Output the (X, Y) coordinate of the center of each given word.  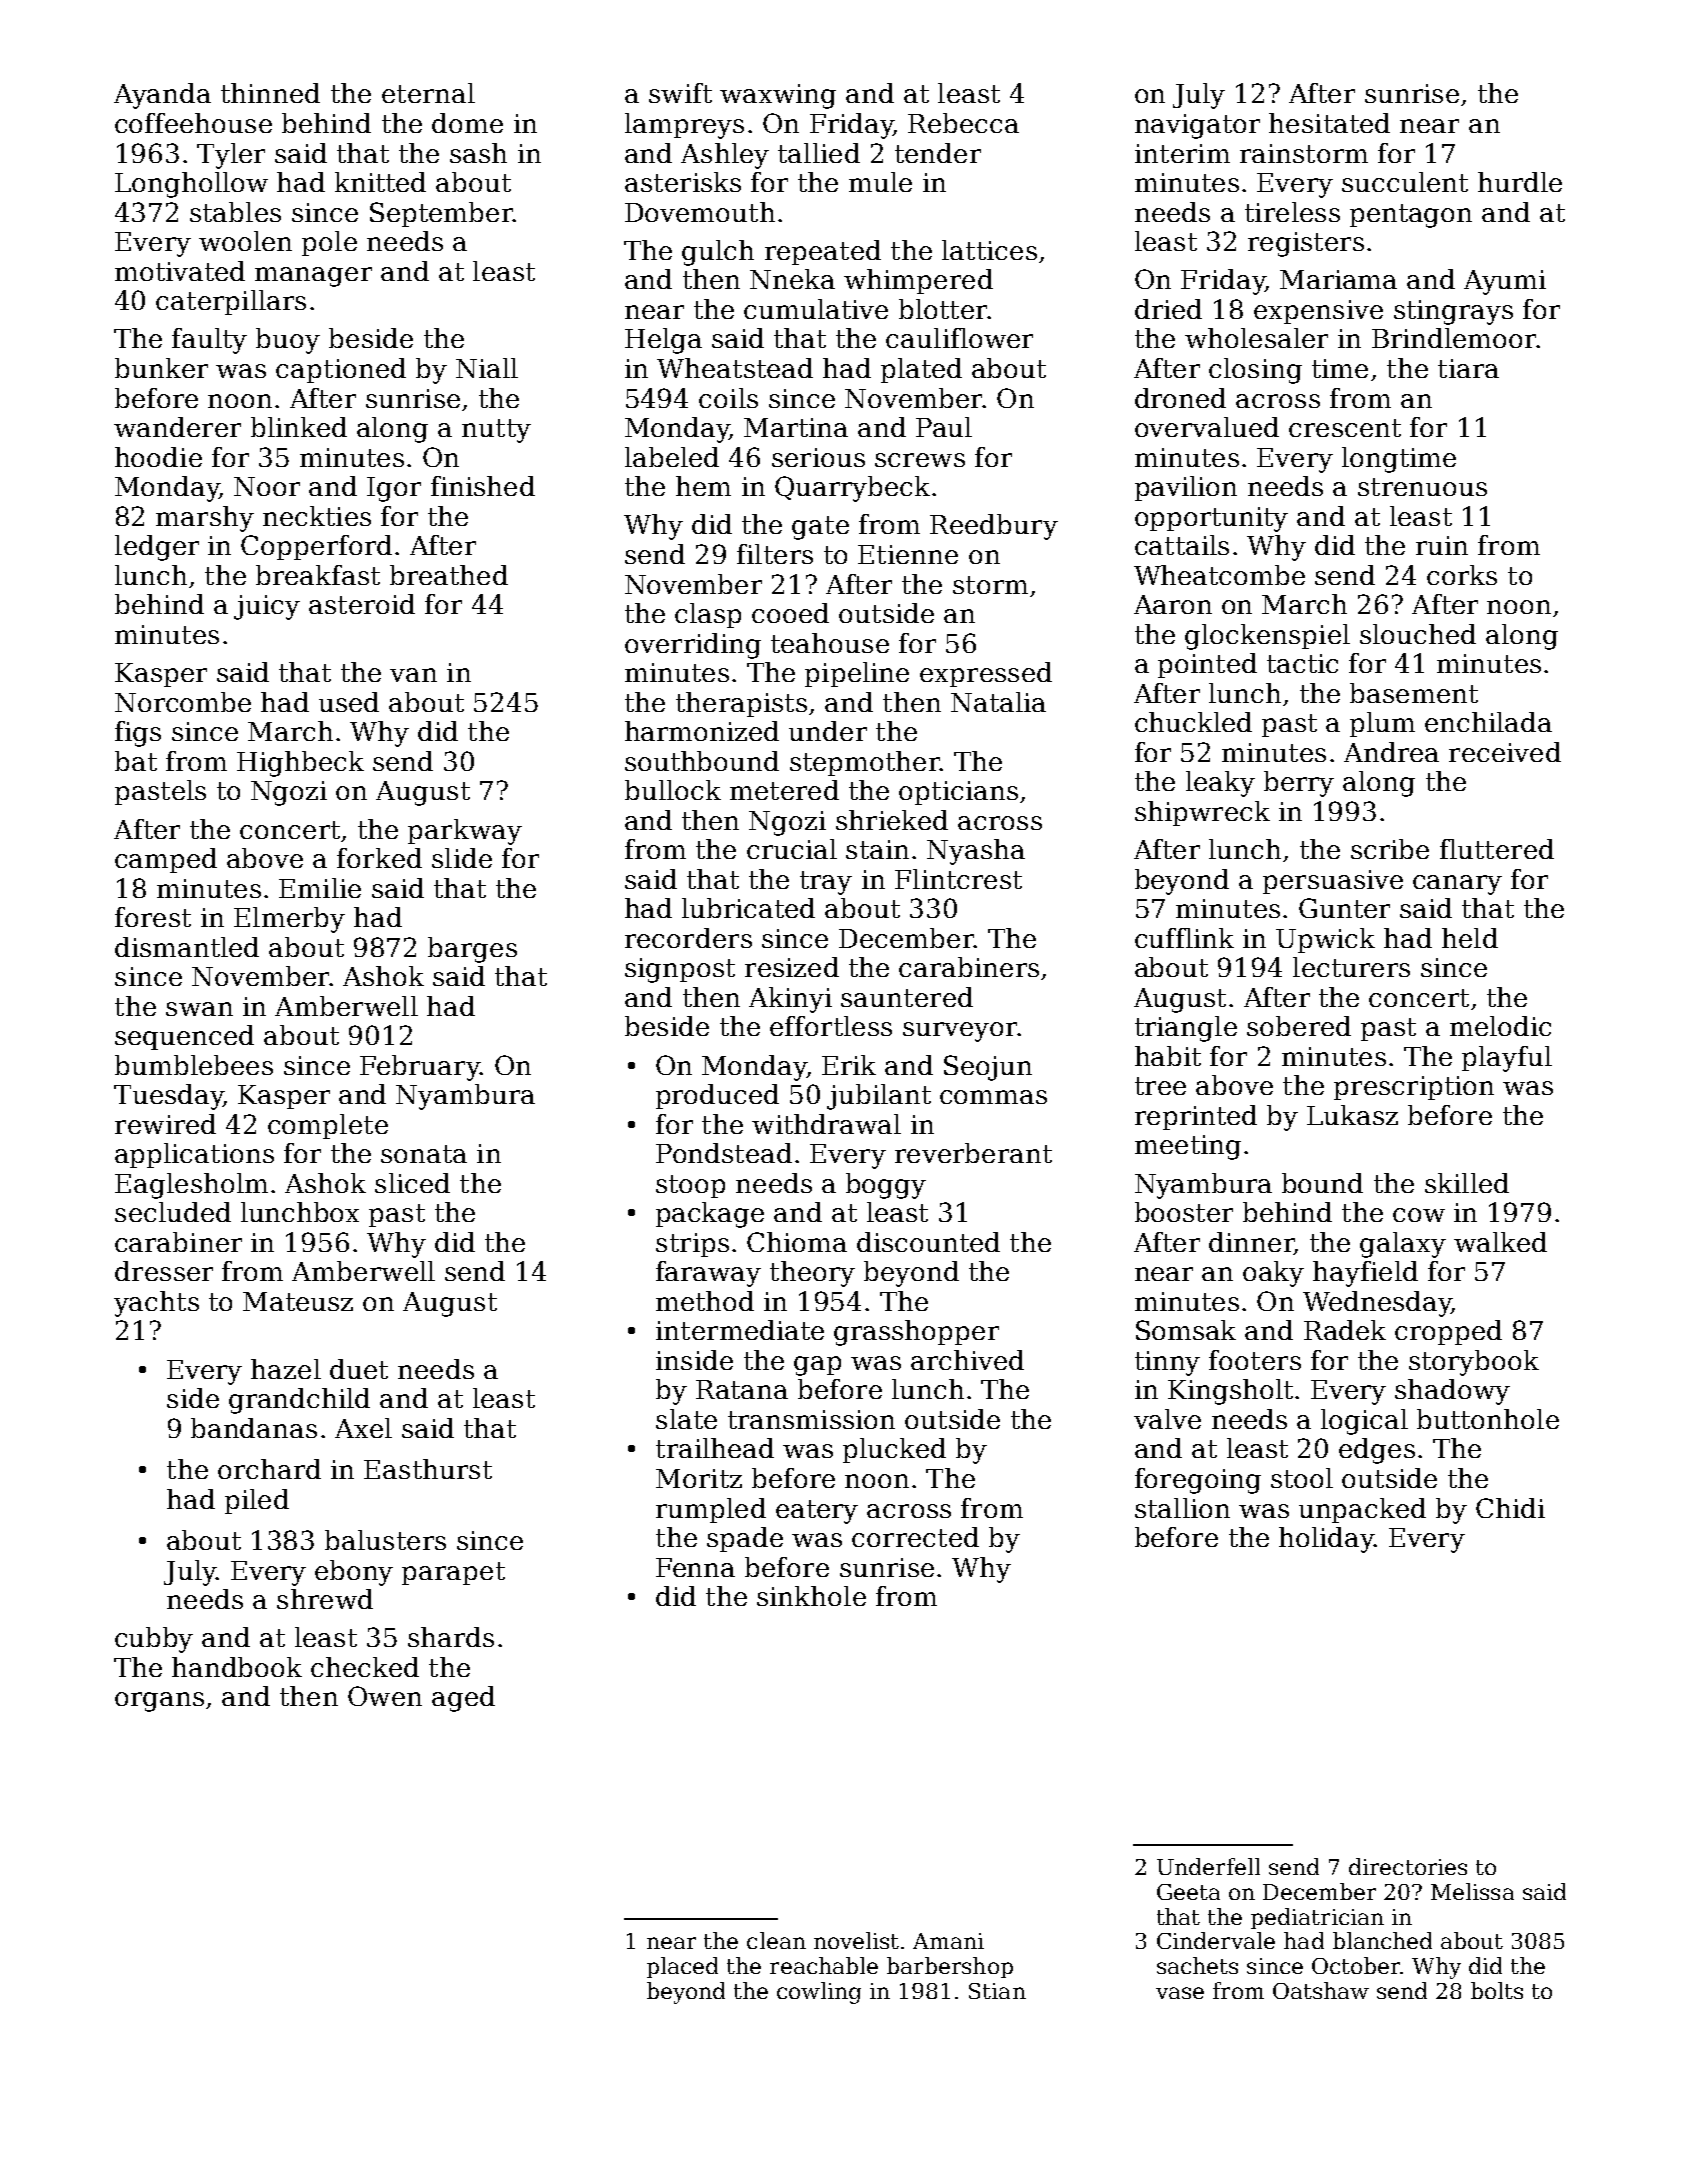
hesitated (1329, 123)
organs (159, 1702)
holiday (1326, 1540)
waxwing (778, 96)
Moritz (699, 1478)
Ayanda (162, 96)
